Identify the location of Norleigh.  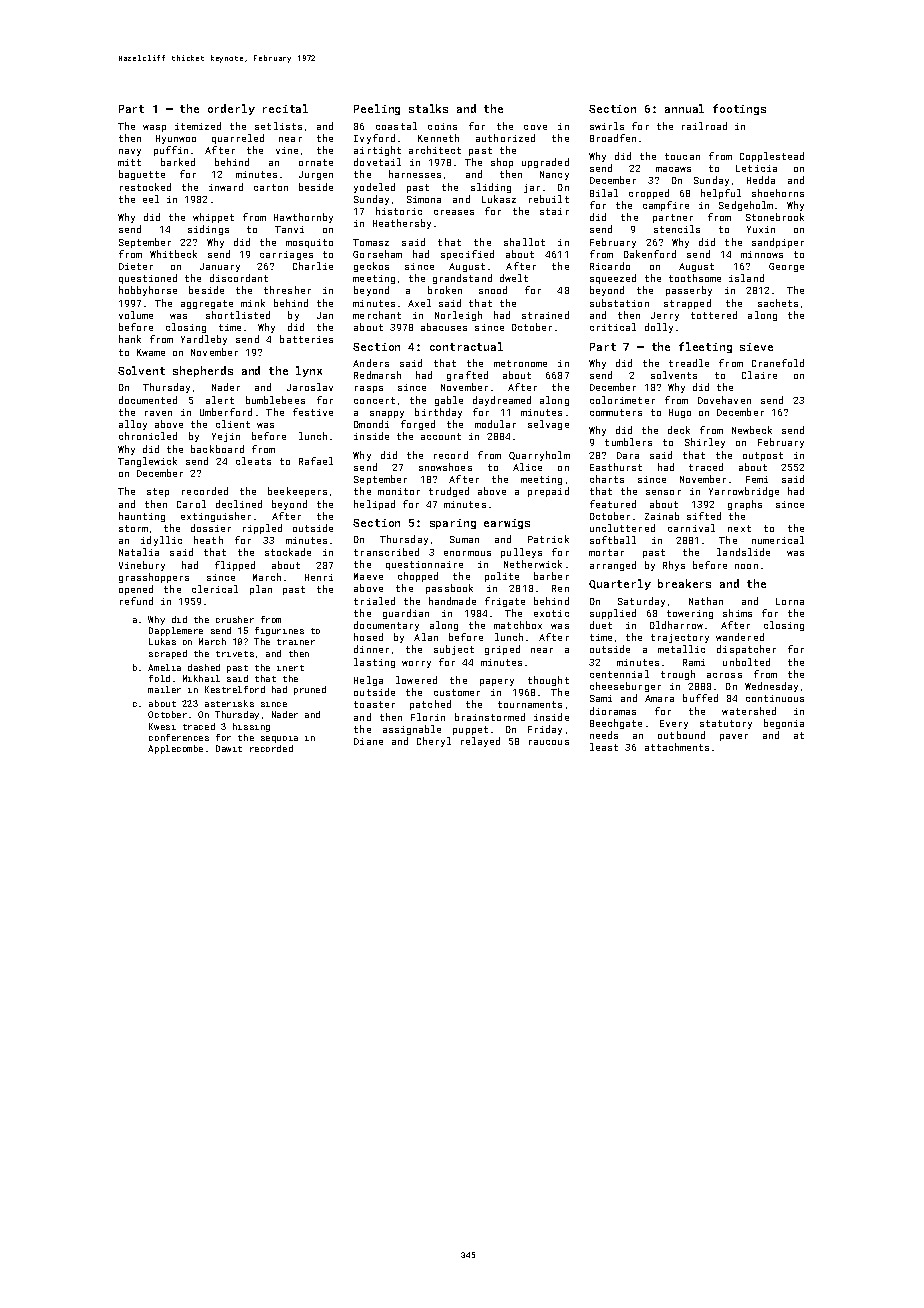
(458, 316).
